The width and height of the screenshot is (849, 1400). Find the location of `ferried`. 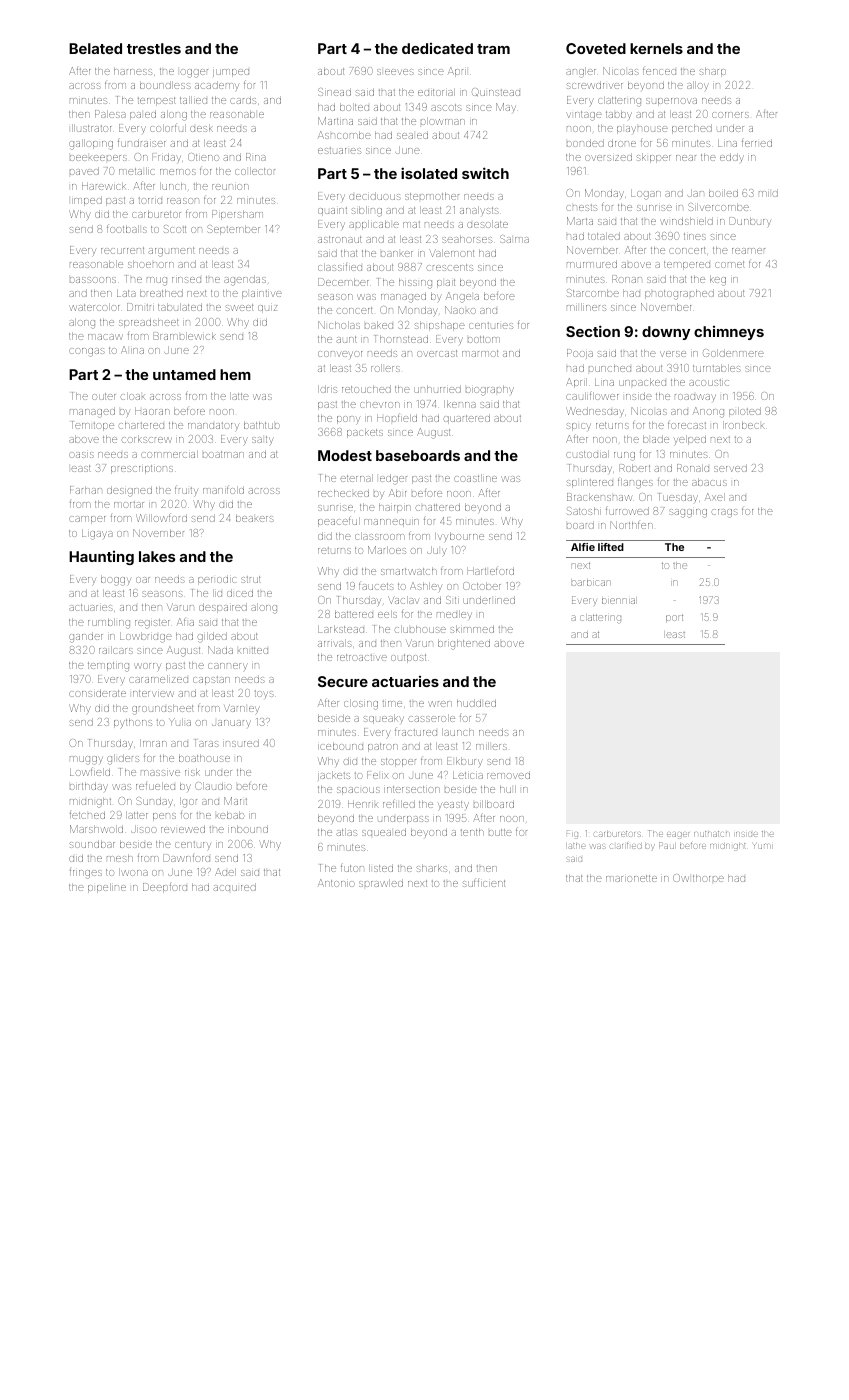

ferried is located at coordinates (757, 142).
